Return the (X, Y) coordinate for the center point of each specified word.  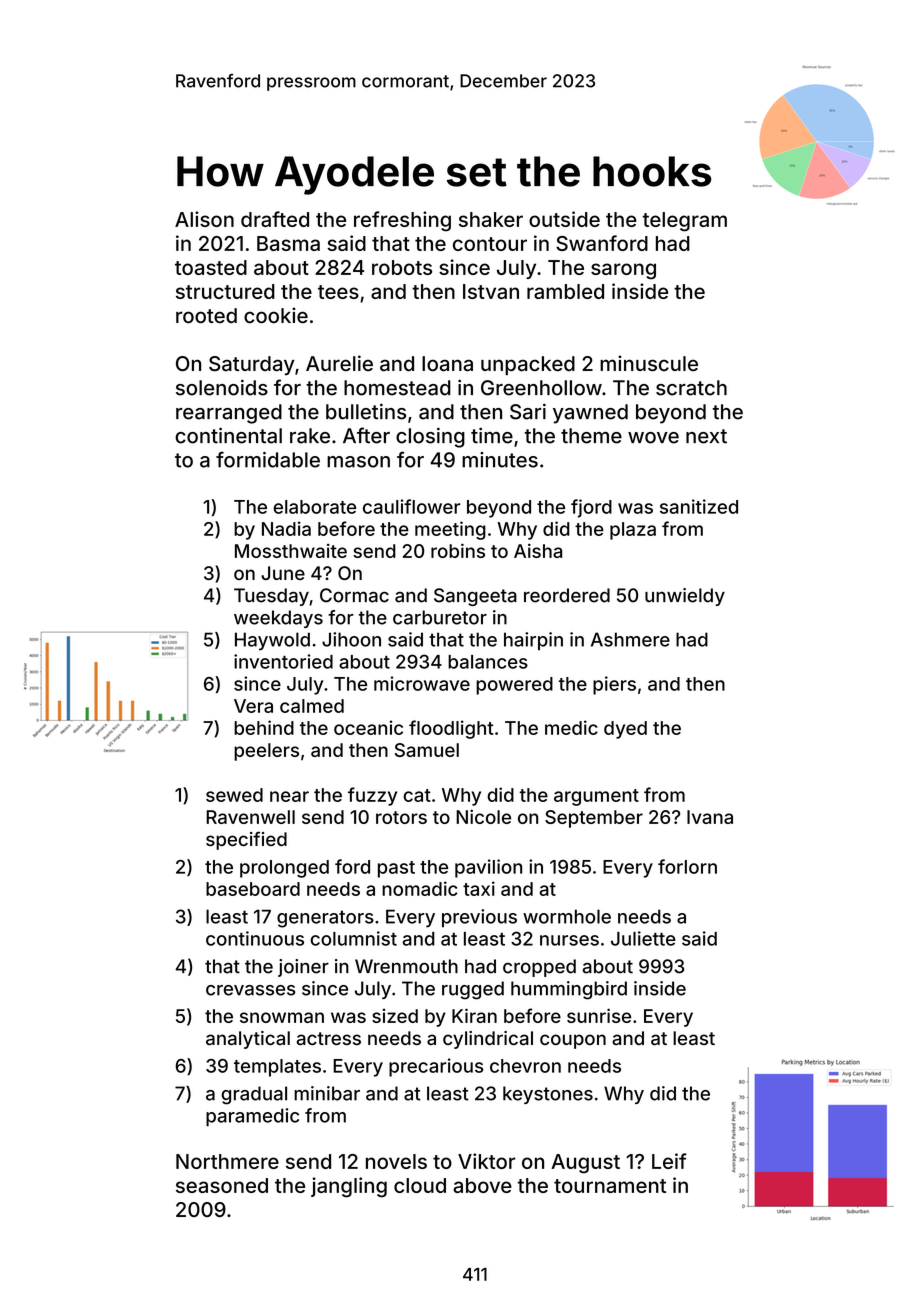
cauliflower (412, 506)
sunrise (599, 1015)
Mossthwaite (291, 550)
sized (395, 1016)
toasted (211, 267)
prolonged (284, 869)
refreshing (402, 221)
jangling (349, 1187)
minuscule (649, 363)
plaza (633, 531)
